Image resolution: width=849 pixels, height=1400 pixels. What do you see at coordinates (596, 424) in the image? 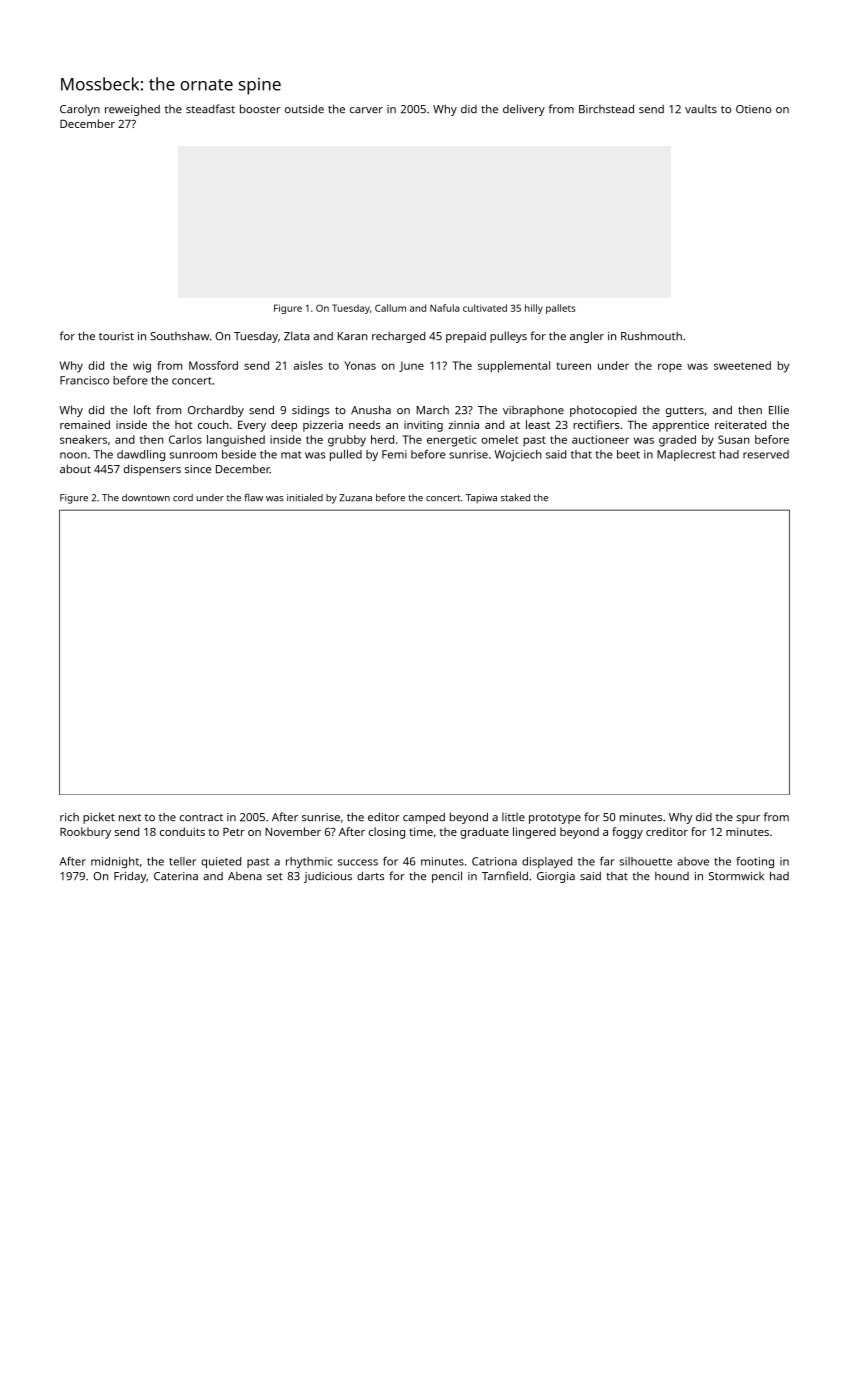
I see `rectifiers` at bounding box center [596, 424].
